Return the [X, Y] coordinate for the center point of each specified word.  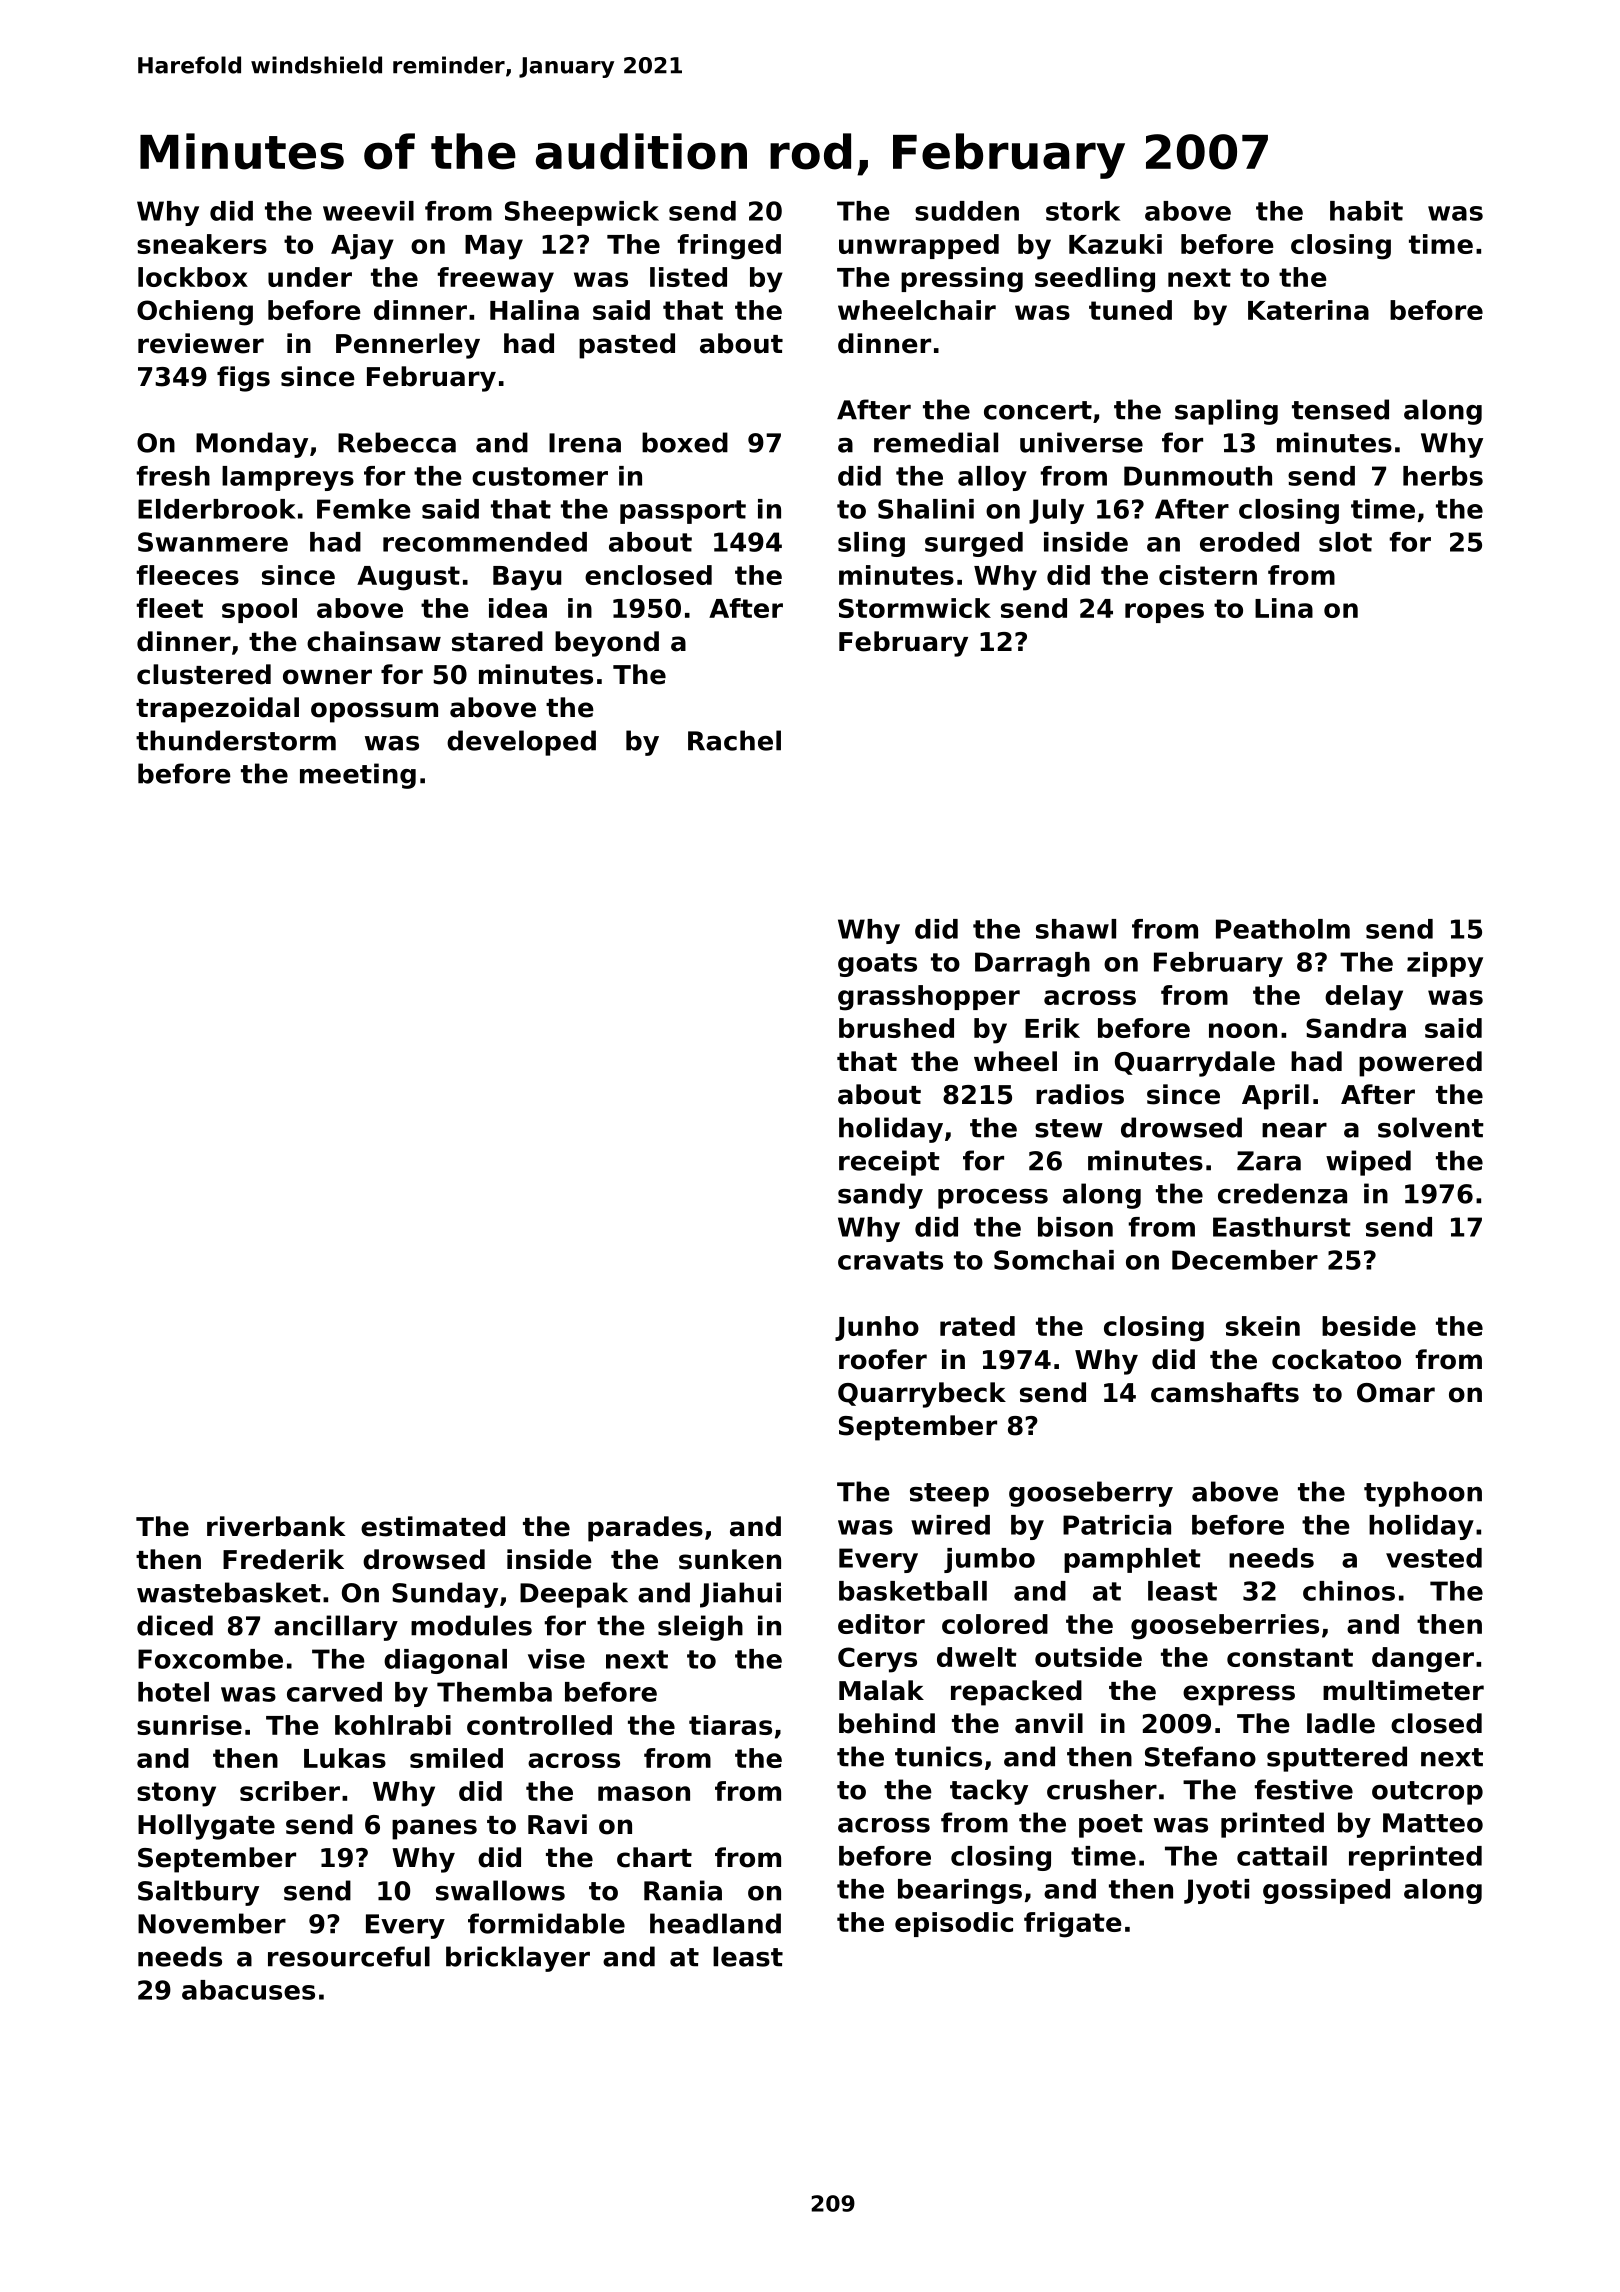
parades [645, 1529]
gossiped [1326, 1891]
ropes [1164, 613]
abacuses [248, 1990]
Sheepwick [582, 213]
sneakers [202, 244]
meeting [358, 776]
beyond [607, 644]
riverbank [276, 1526]
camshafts [1225, 1392]
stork [1083, 211]
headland [715, 1923]
